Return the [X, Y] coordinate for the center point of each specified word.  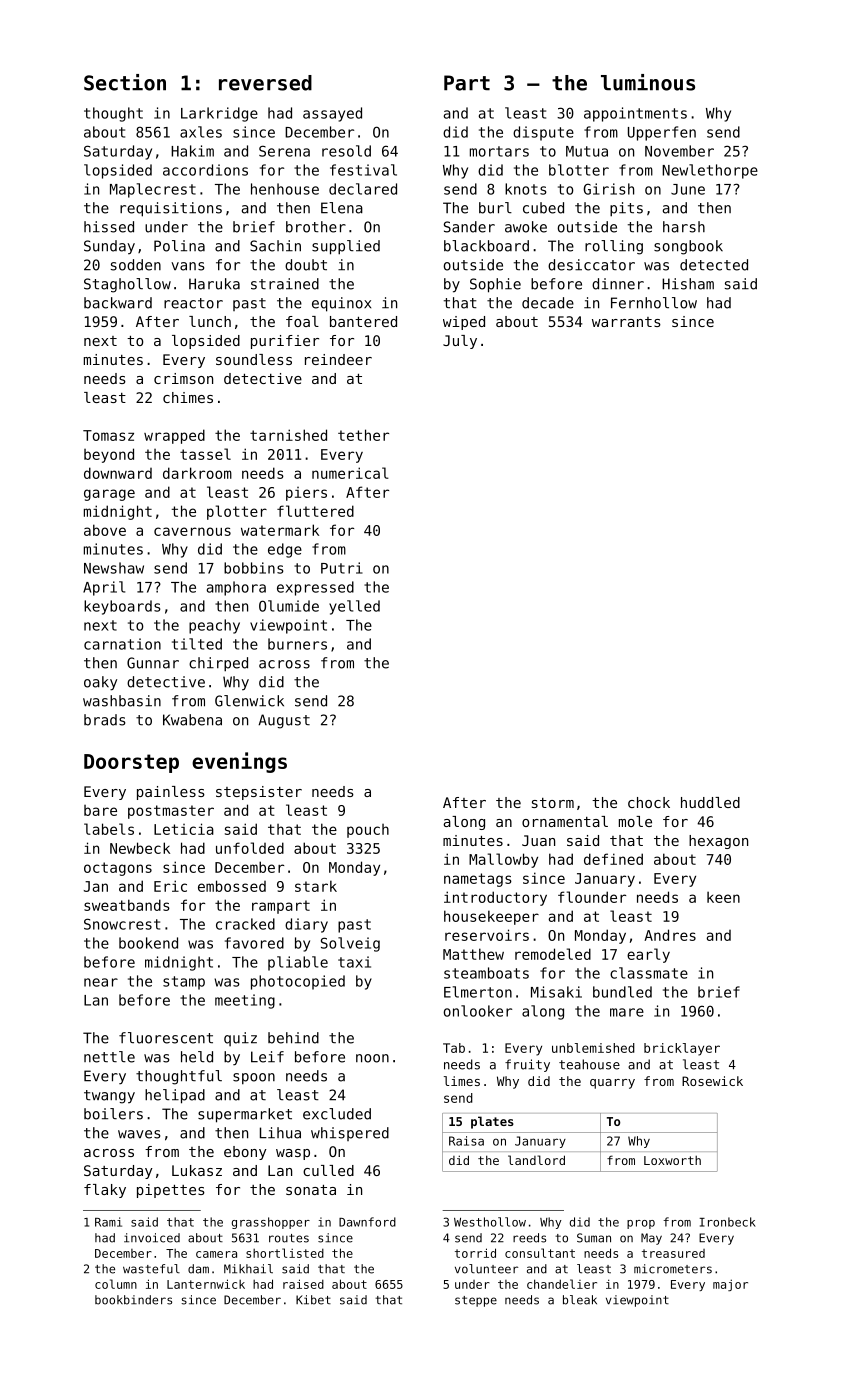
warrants [626, 322]
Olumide [289, 606]
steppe [476, 1301]
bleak [580, 1300]
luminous [648, 82]
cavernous [192, 531]
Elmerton [478, 992]
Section [125, 82]
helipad [175, 1096]
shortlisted [285, 1253]
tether [363, 435]
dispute [543, 133]
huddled [710, 802]
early [648, 955]
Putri [342, 568]
